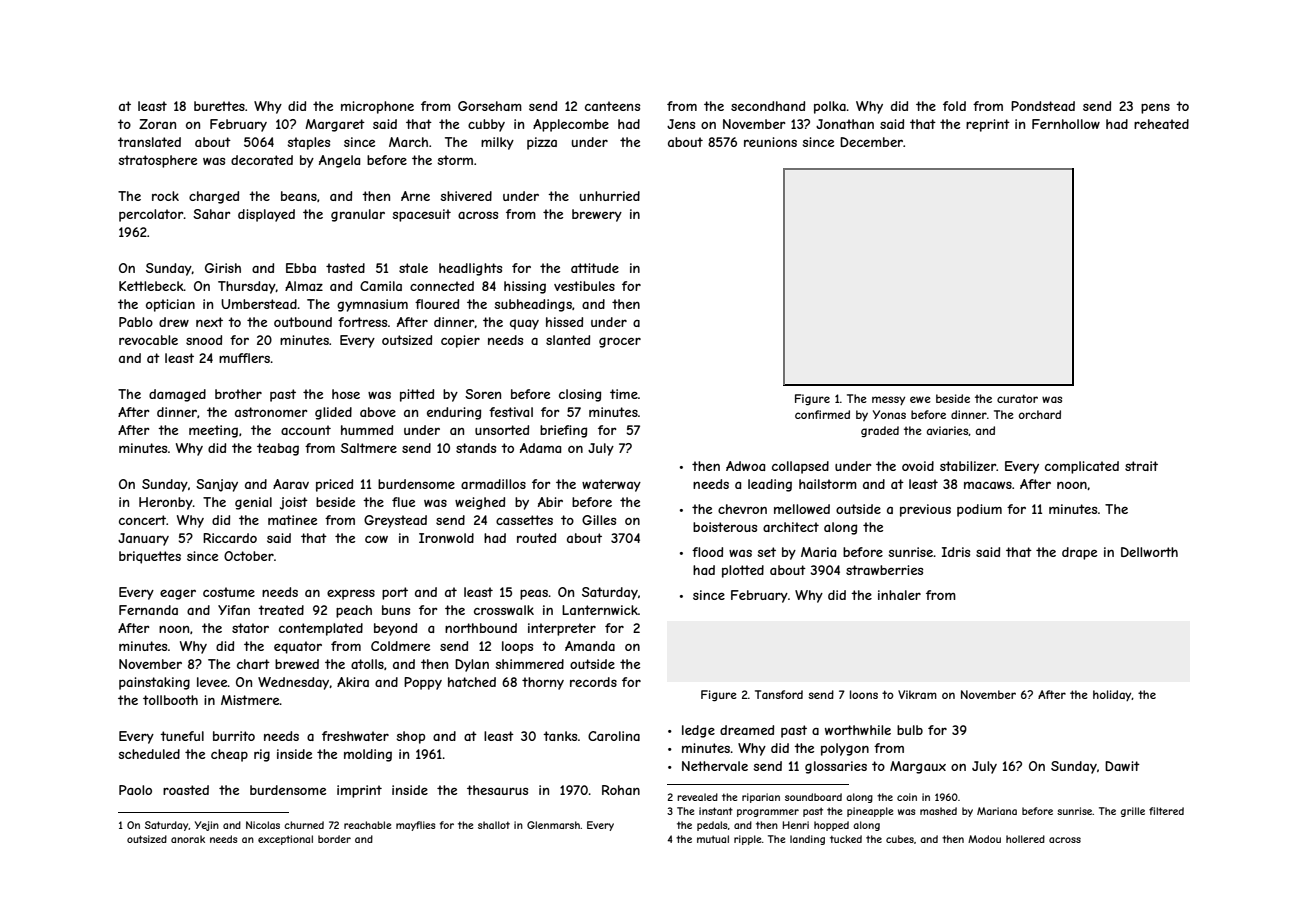  Describe the element at coordinates (377, 107) in the screenshot. I see `microphone` at that location.
